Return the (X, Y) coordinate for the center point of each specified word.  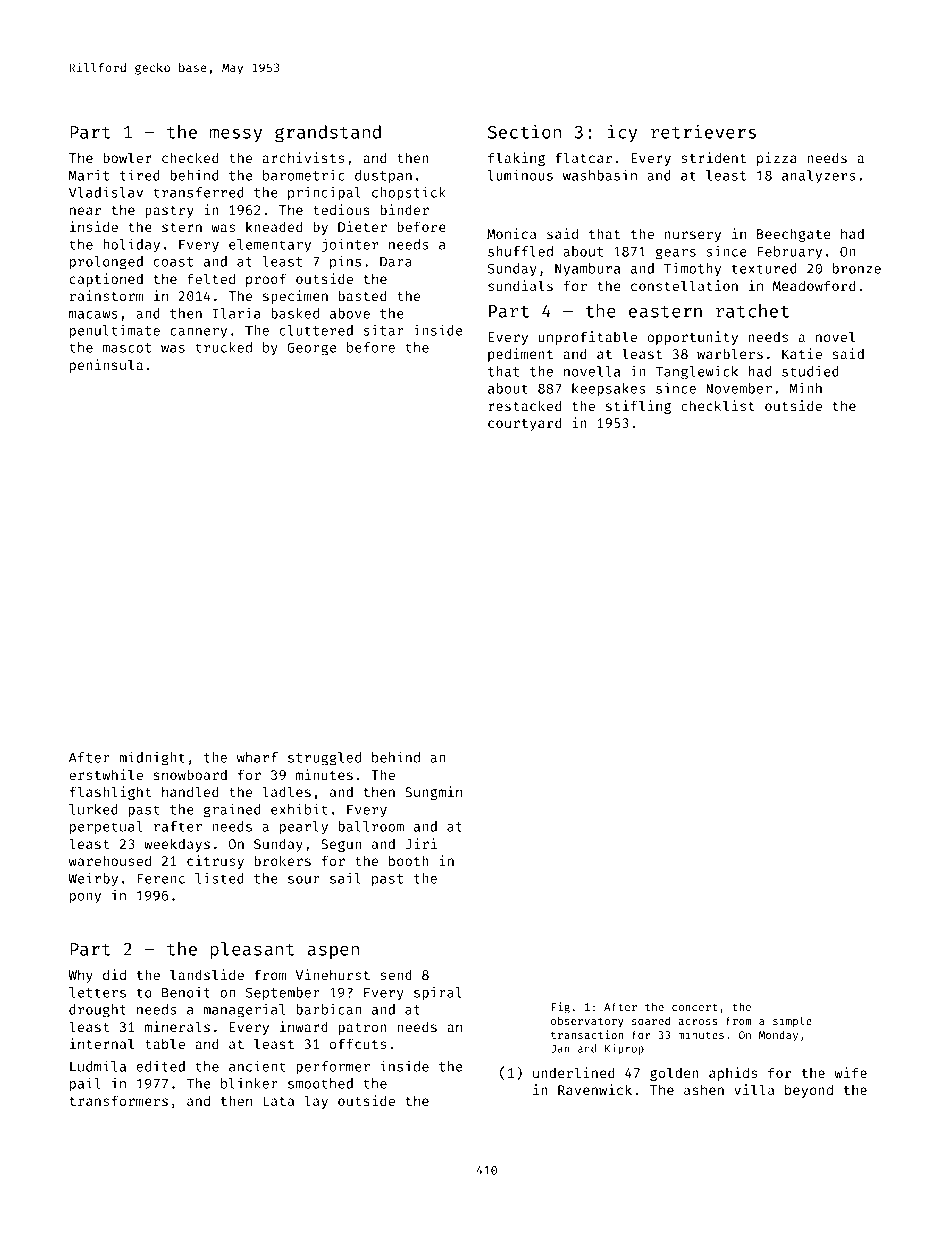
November (739, 388)
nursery (693, 236)
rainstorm (107, 295)
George (311, 349)
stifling (638, 407)
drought (97, 1011)
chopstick (409, 193)
